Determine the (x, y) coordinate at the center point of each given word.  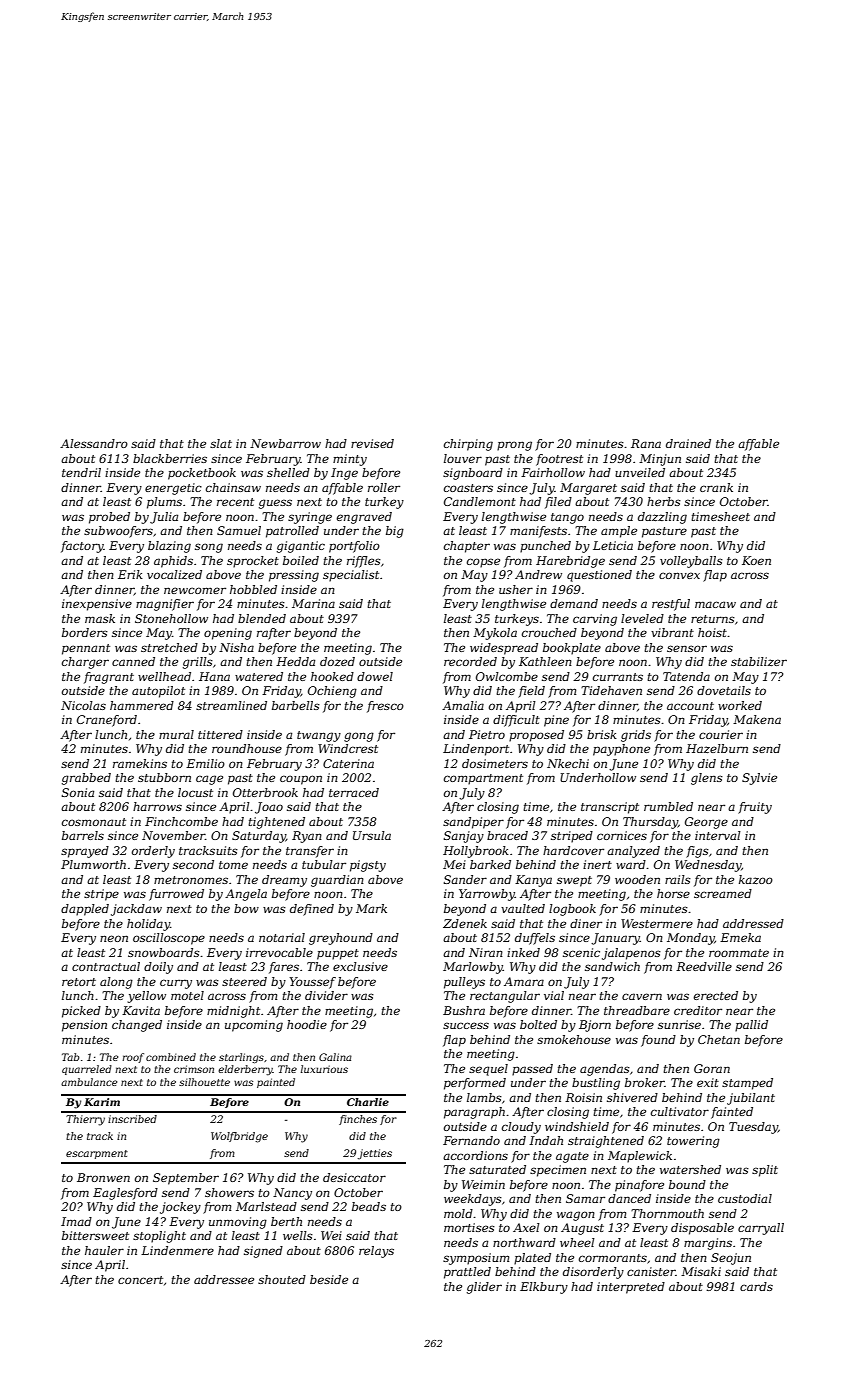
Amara (524, 981)
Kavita (141, 1010)
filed (558, 503)
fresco (385, 707)
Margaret (588, 489)
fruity (755, 808)
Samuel (239, 530)
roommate (739, 953)
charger (85, 663)
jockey (180, 1208)
